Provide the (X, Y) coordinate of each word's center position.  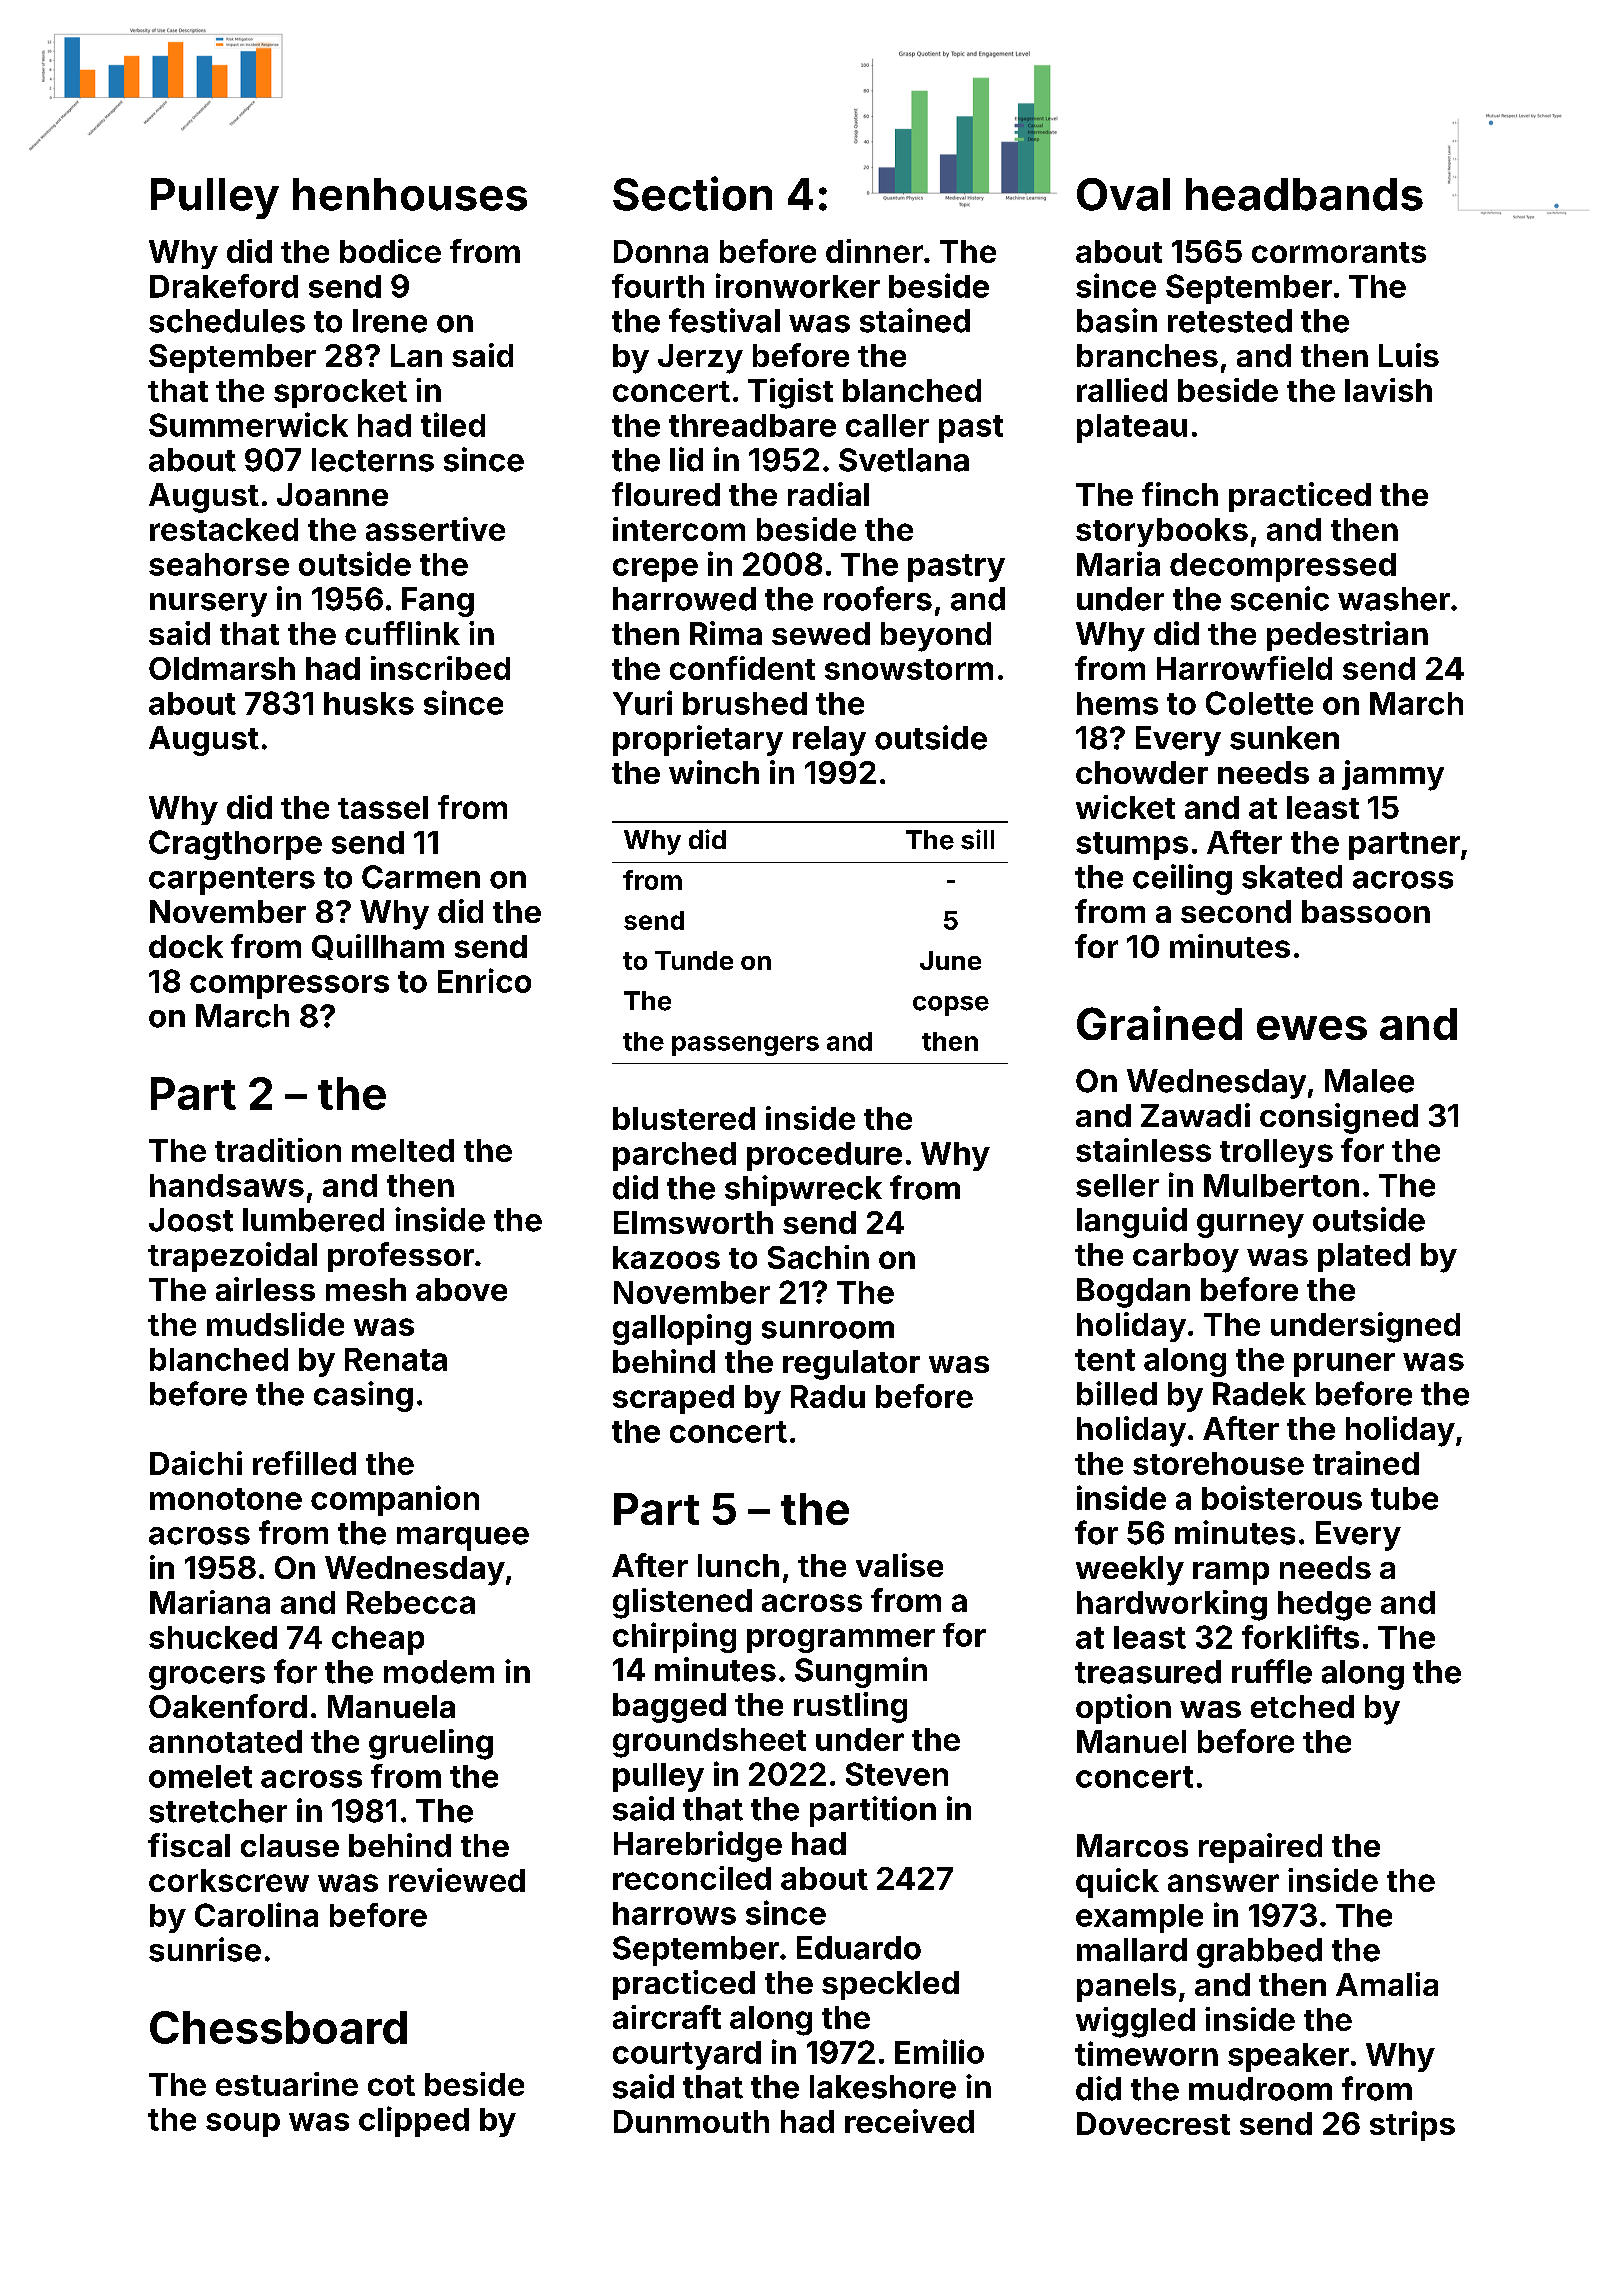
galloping (682, 1329)
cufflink (402, 633)
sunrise (205, 1949)
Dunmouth (691, 2121)
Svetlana (904, 460)
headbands (1304, 194)
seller (1117, 1185)
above (461, 1289)
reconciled (692, 1878)
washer (1394, 599)
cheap (378, 1640)
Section (692, 193)
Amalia (1387, 1984)
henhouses (410, 194)
